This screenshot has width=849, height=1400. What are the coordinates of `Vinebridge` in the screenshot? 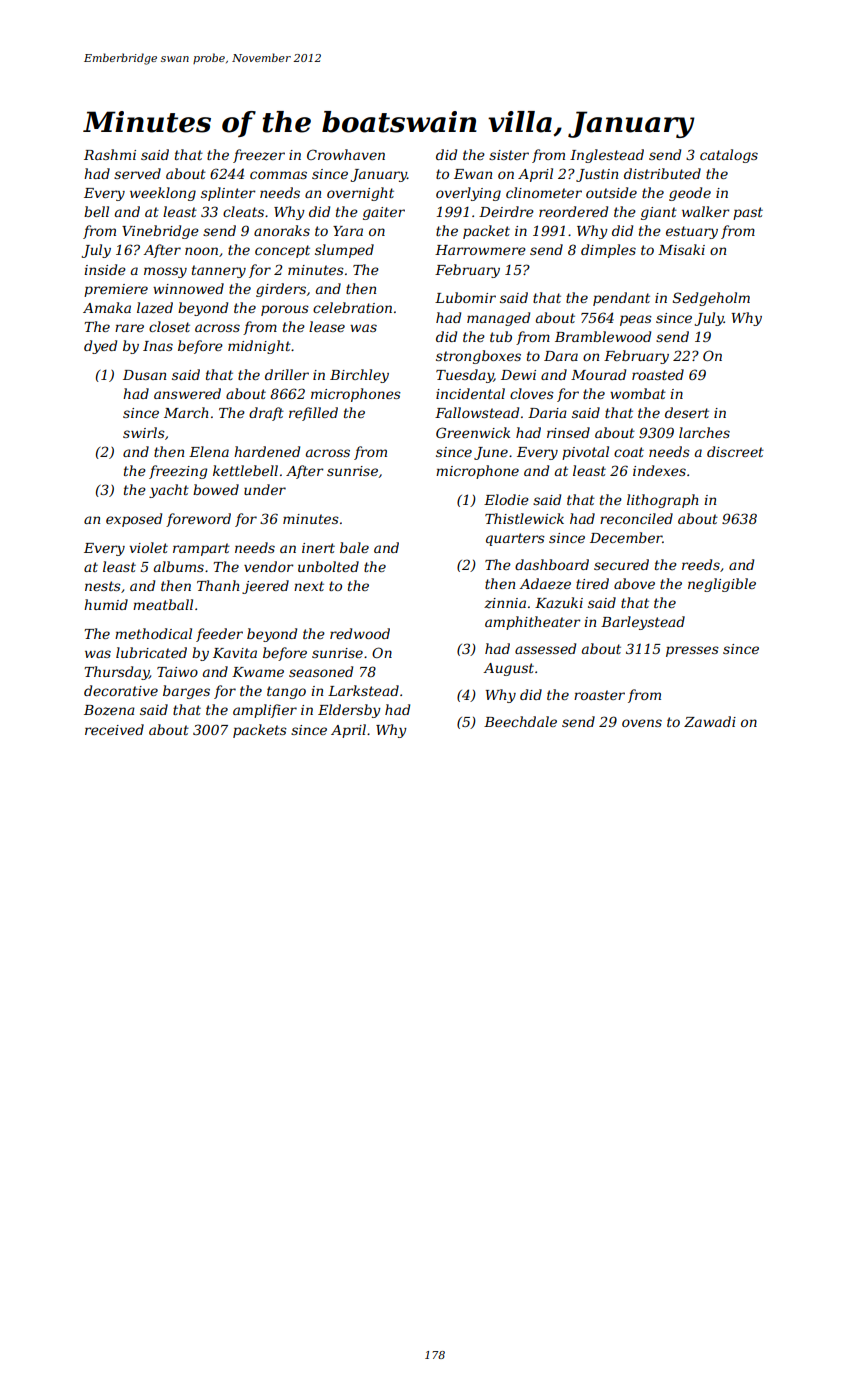 It's located at (160, 232).
